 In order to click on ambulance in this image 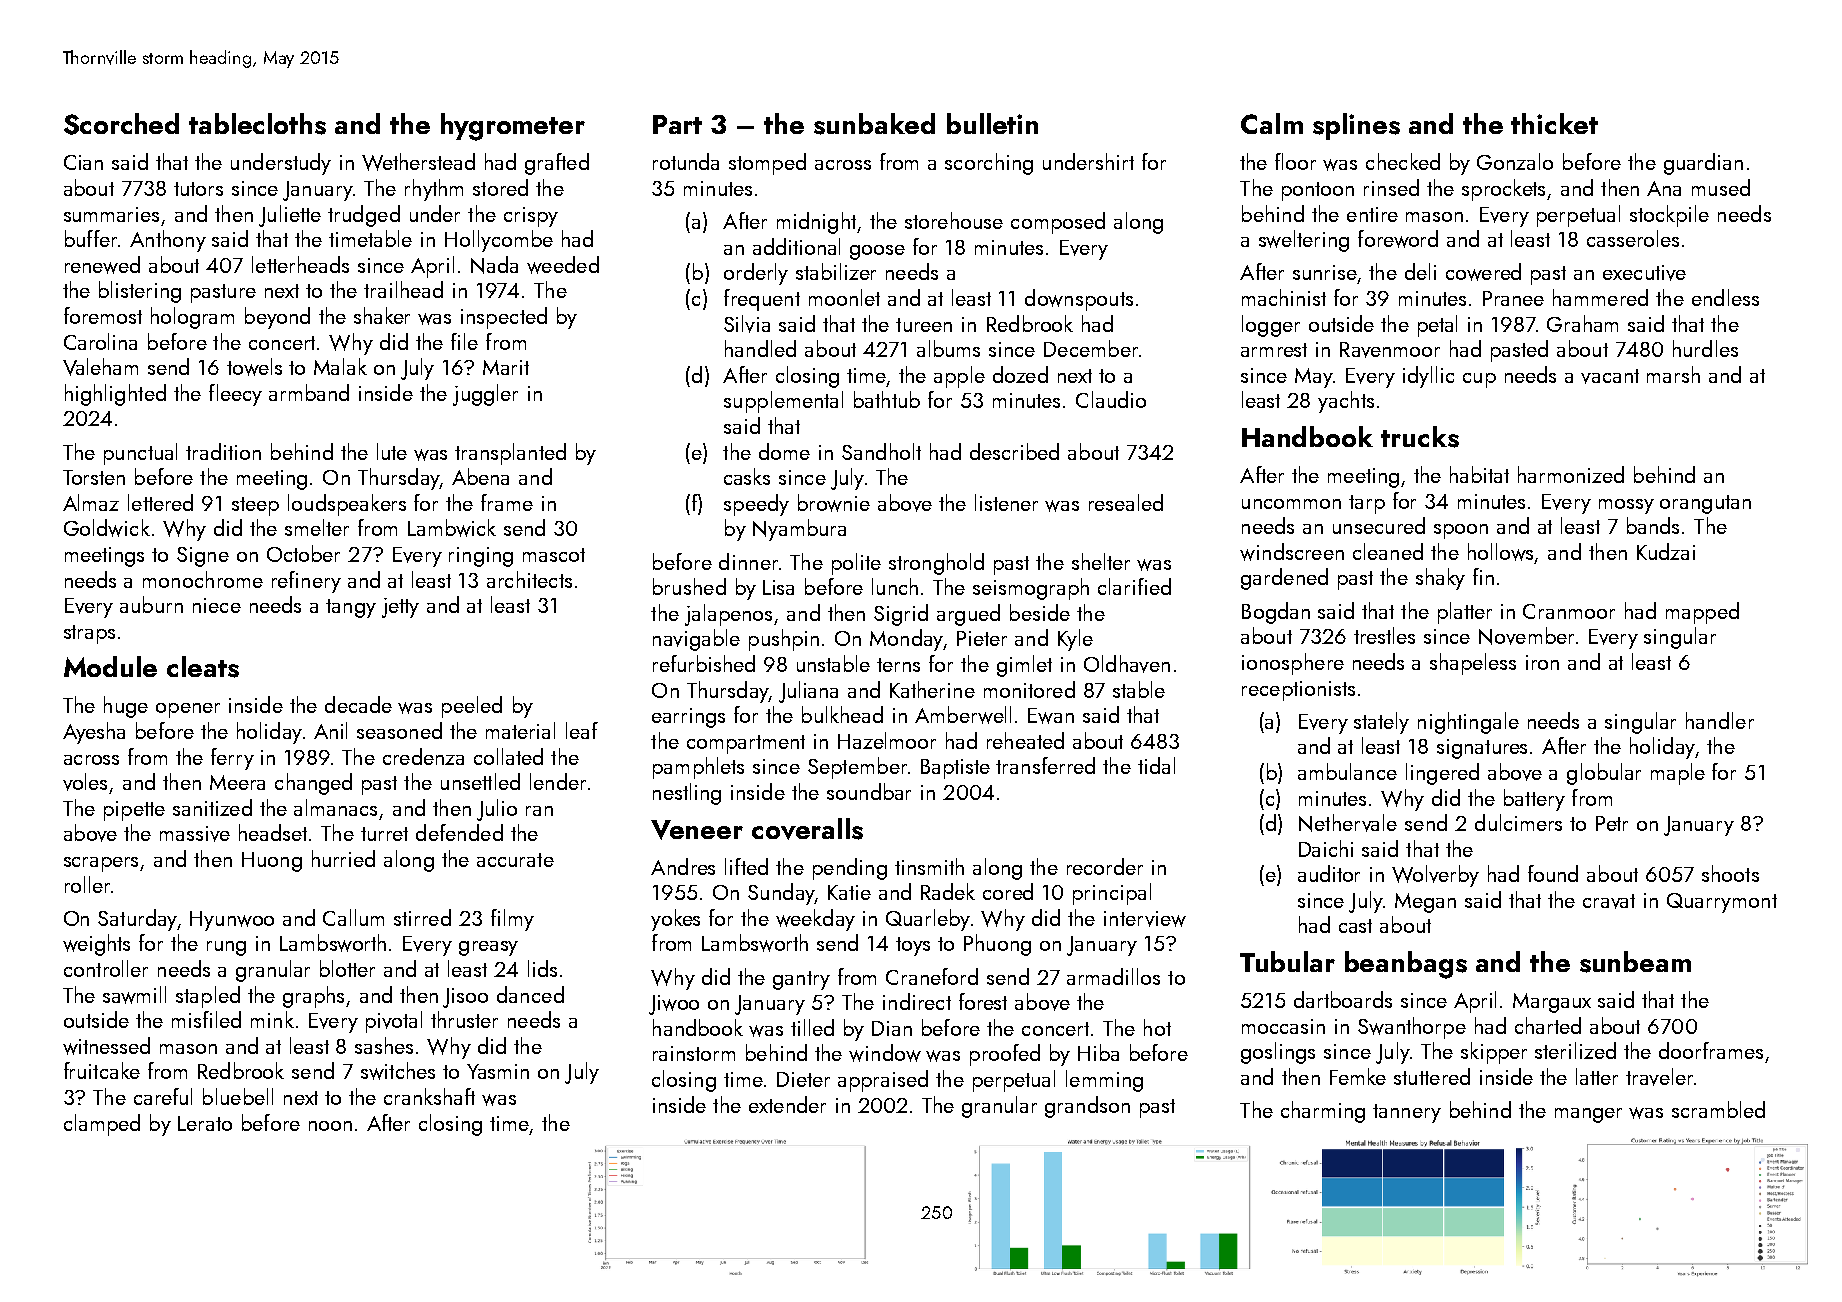, I will do `click(1347, 771)`.
